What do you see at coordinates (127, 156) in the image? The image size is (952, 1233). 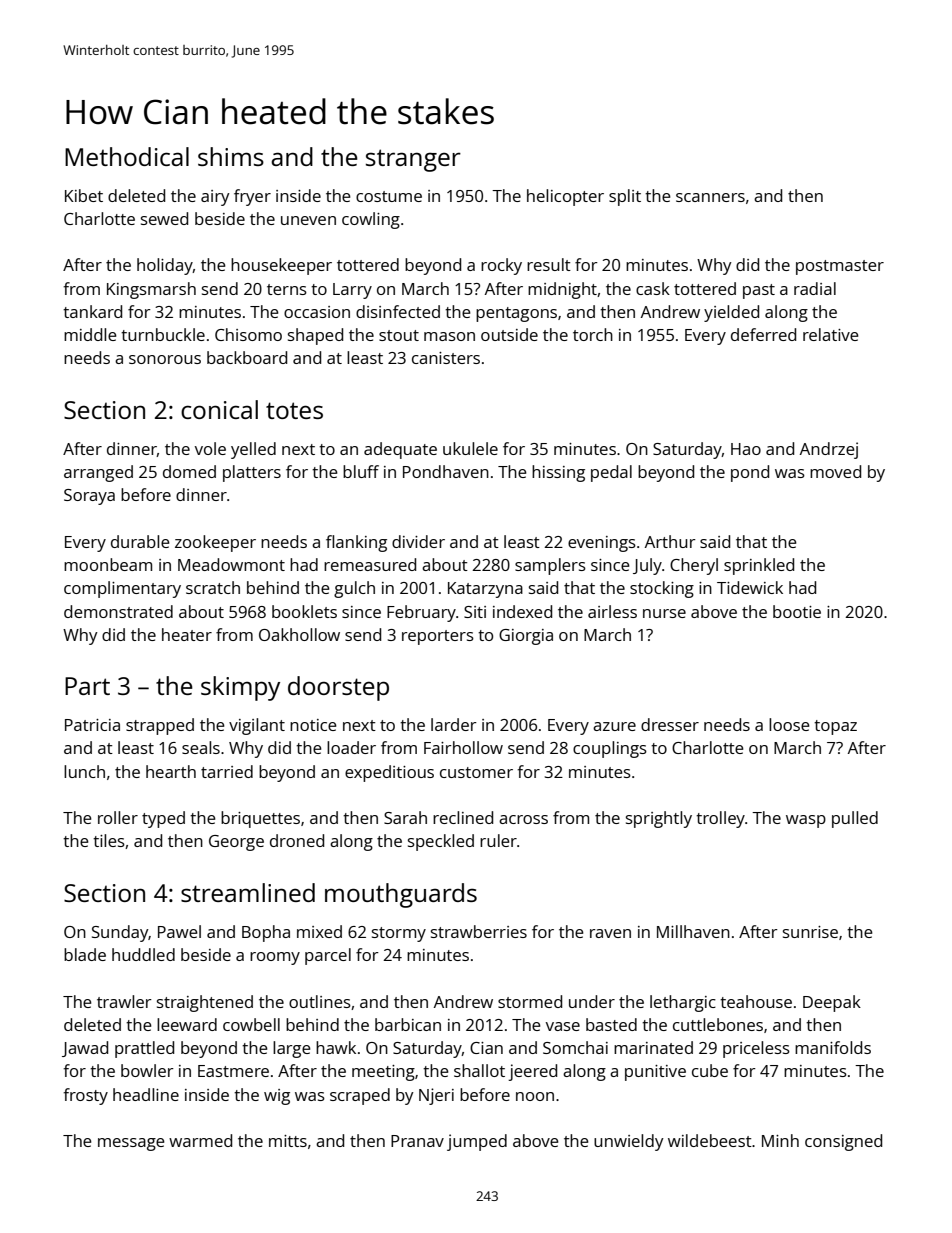 I see `Methodical` at bounding box center [127, 156].
